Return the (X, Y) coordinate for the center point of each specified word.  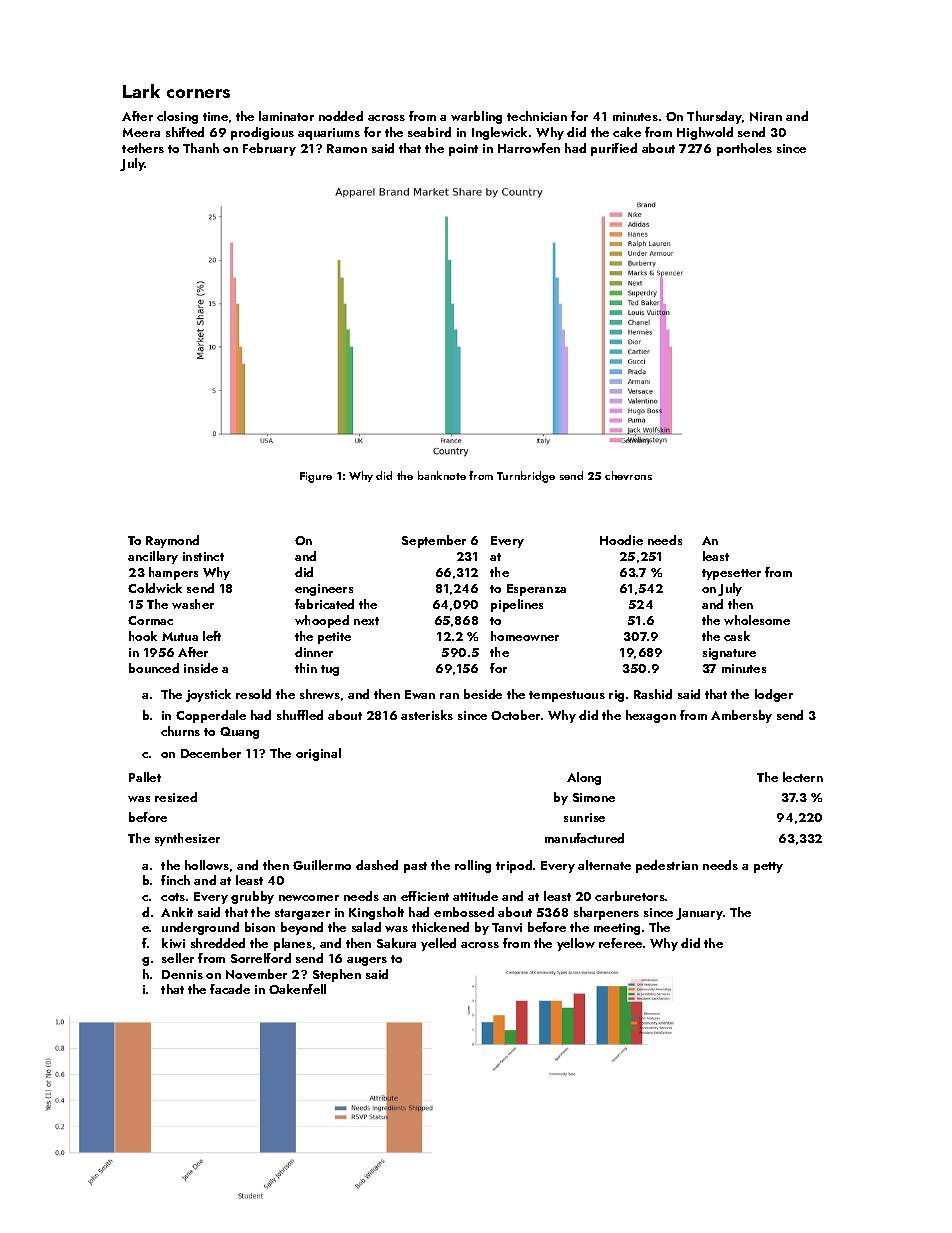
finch (175, 880)
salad (366, 927)
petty (768, 867)
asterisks (427, 715)
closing (177, 117)
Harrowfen (529, 148)
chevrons (628, 475)
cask (737, 636)
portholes (744, 149)
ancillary (153, 557)
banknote (442, 475)
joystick (208, 695)
